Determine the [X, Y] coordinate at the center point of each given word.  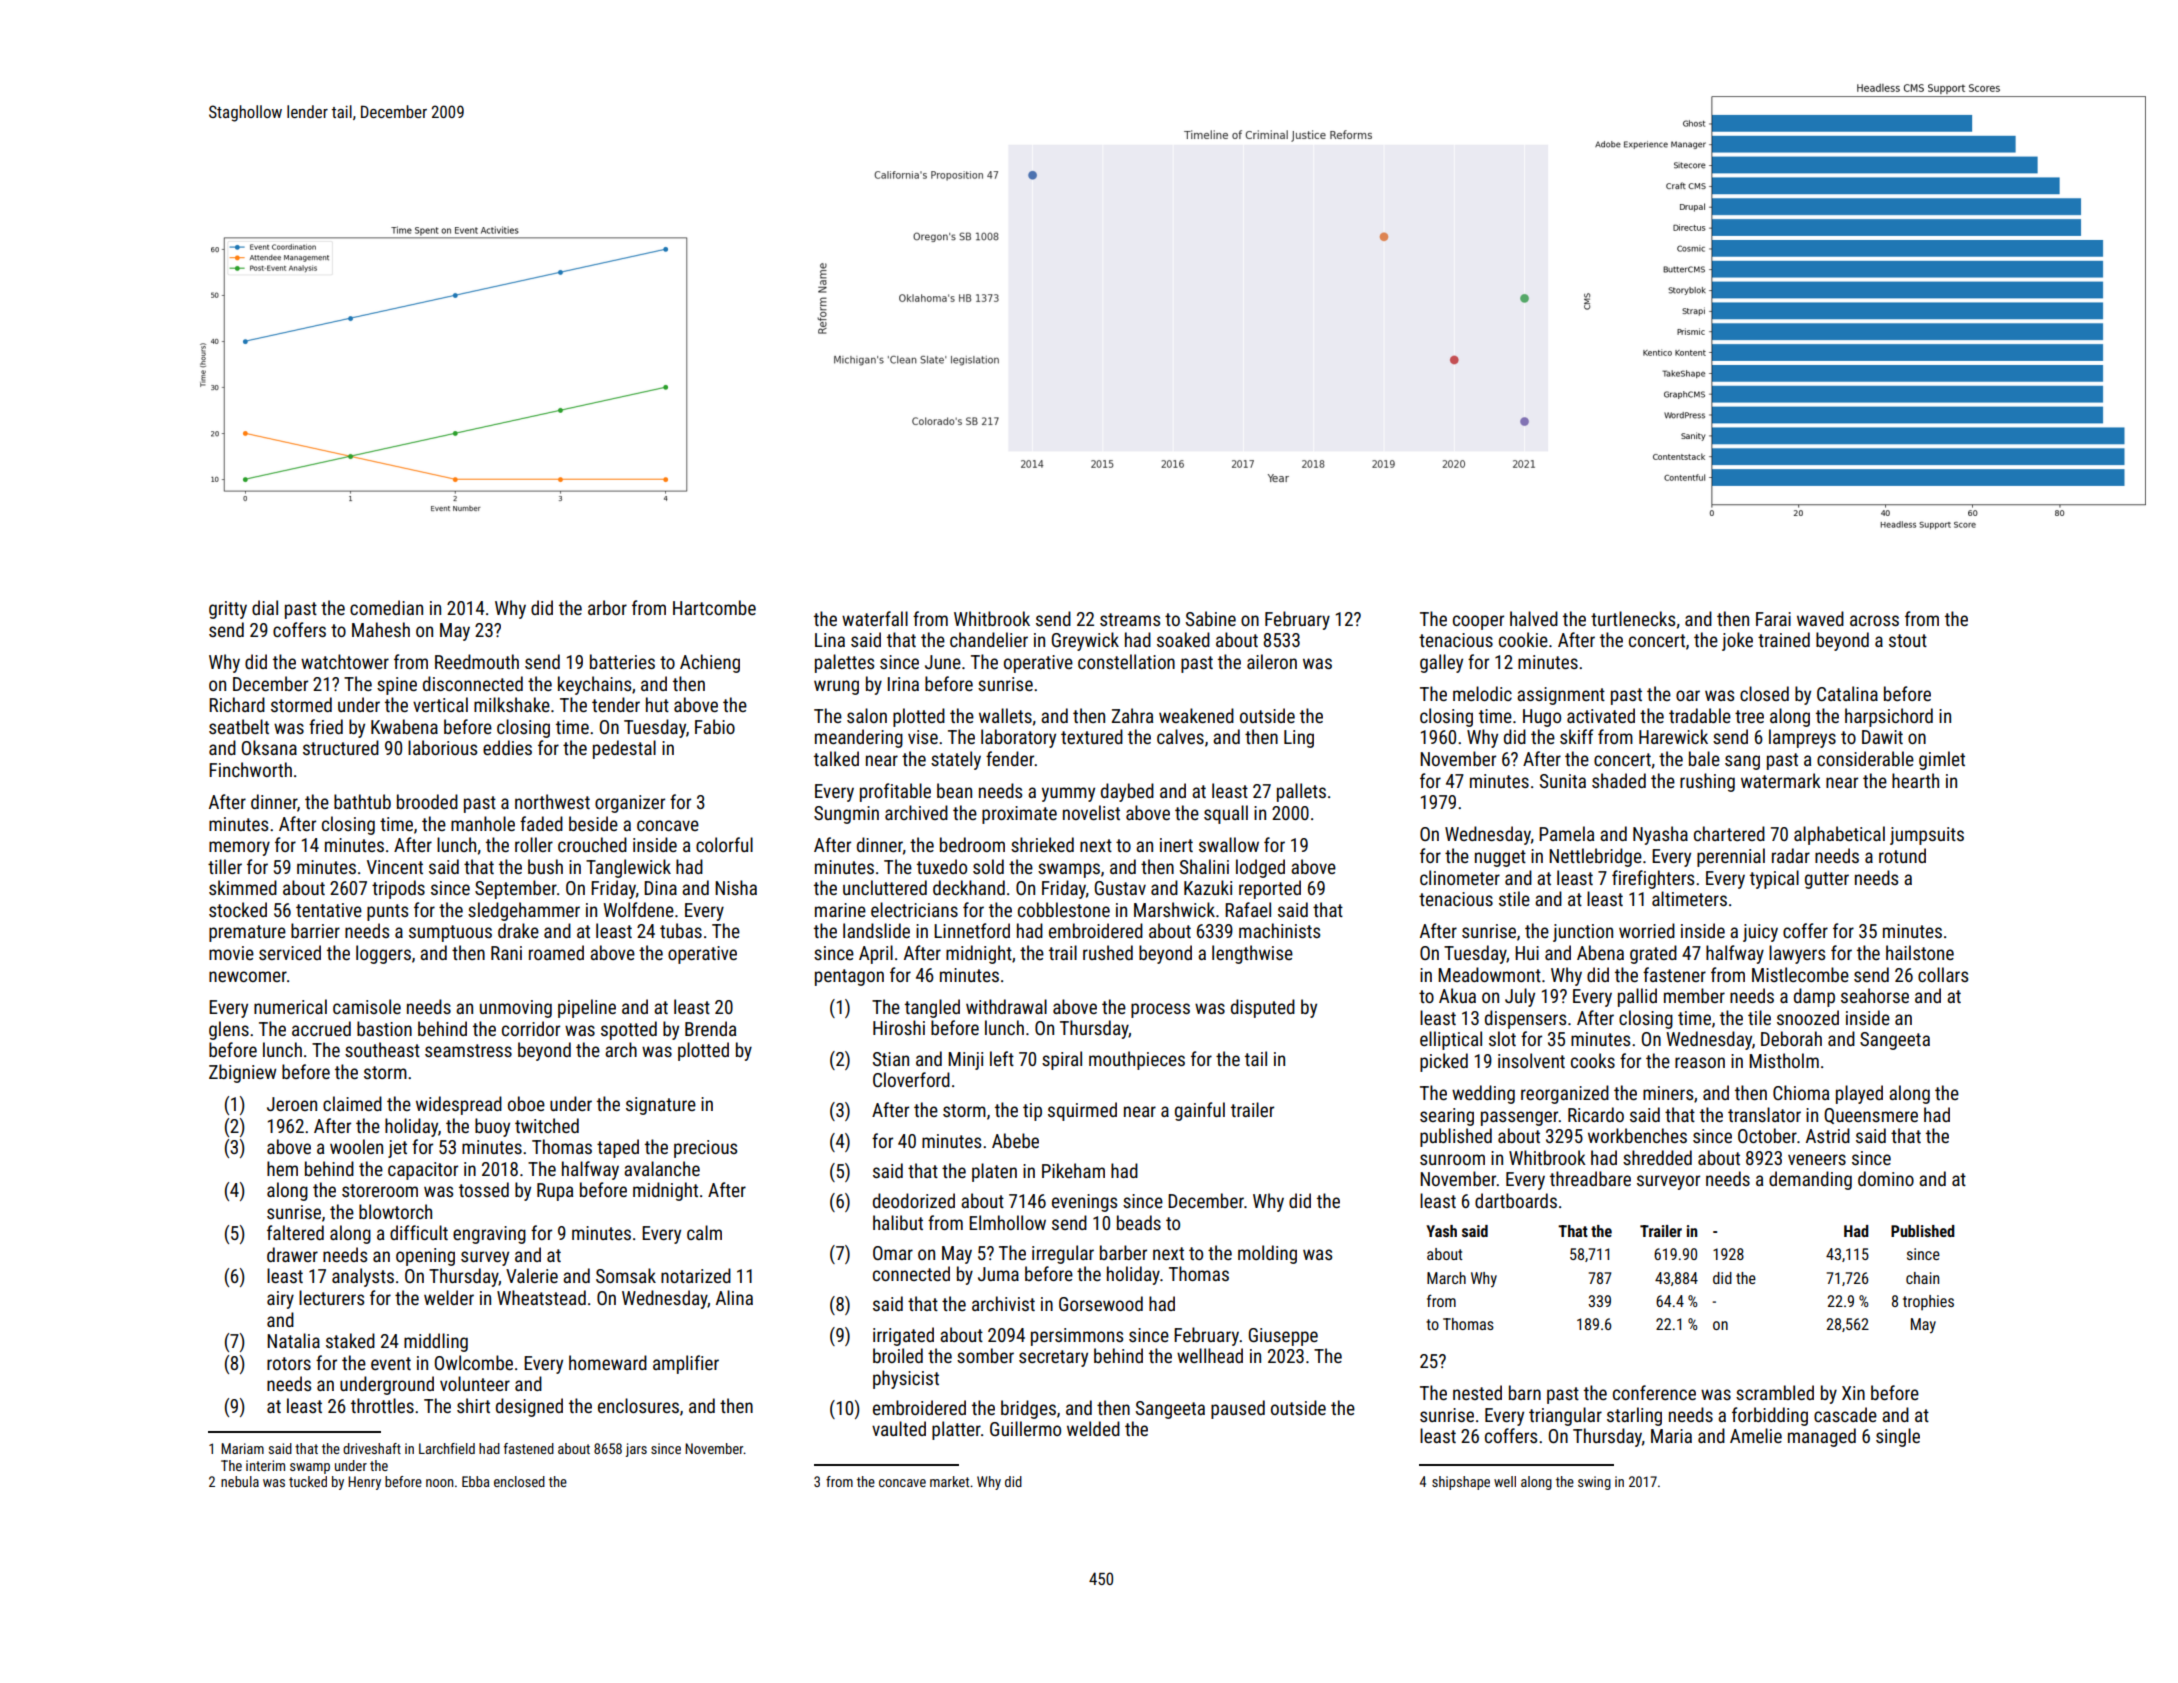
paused [1238, 1409]
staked [350, 1340]
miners [1668, 1093]
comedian [386, 607]
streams [1130, 619]
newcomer [248, 976]
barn [1525, 1392]
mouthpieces [1137, 1060]
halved [1534, 618]
